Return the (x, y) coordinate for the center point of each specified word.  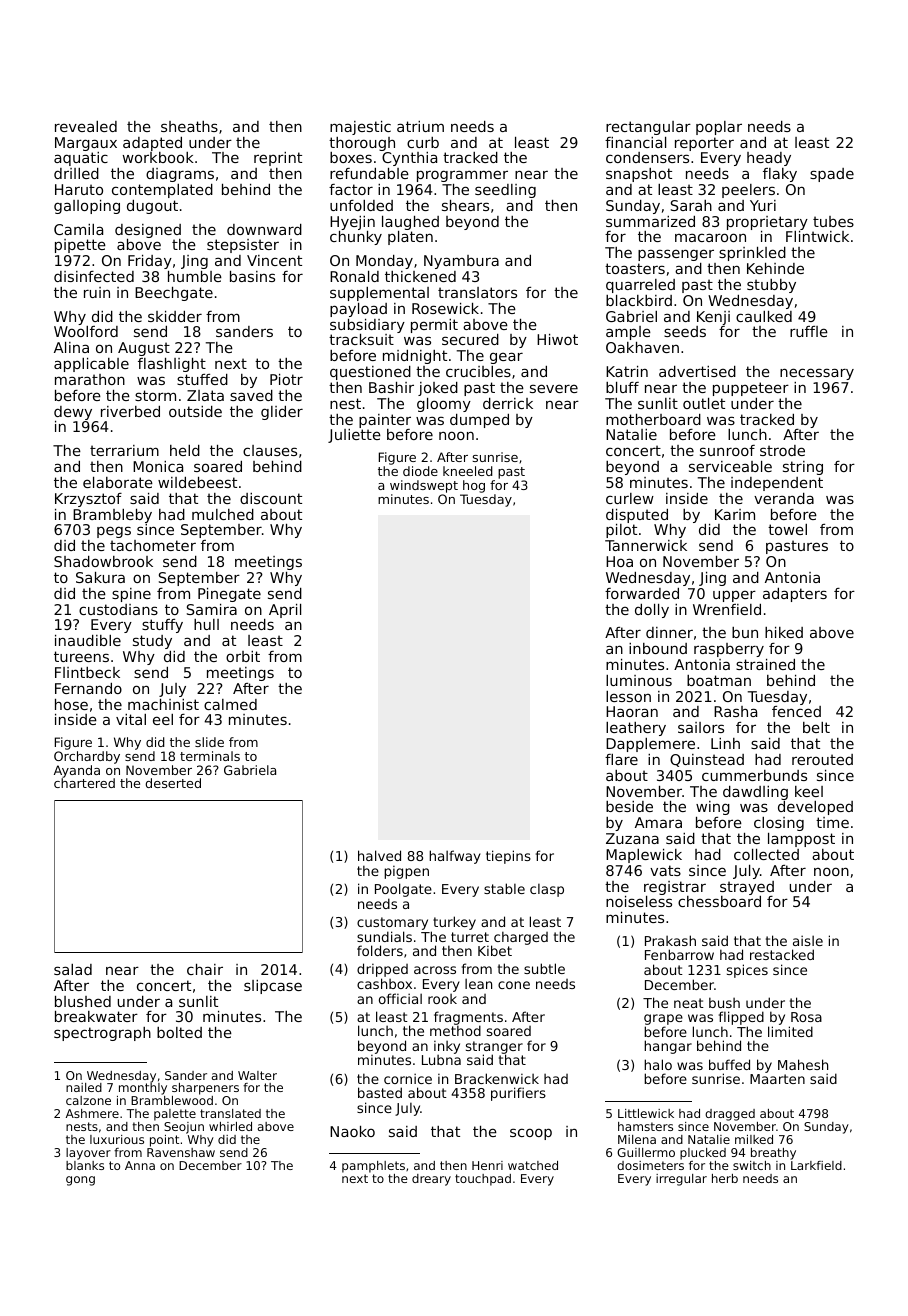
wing (713, 808)
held (185, 450)
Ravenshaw (181, 1152)
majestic (360, 128)
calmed (230, 704)
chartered (84, 783)
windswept (424, 486)
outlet (704, 403)
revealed (86, 126)
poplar (719, 128)
